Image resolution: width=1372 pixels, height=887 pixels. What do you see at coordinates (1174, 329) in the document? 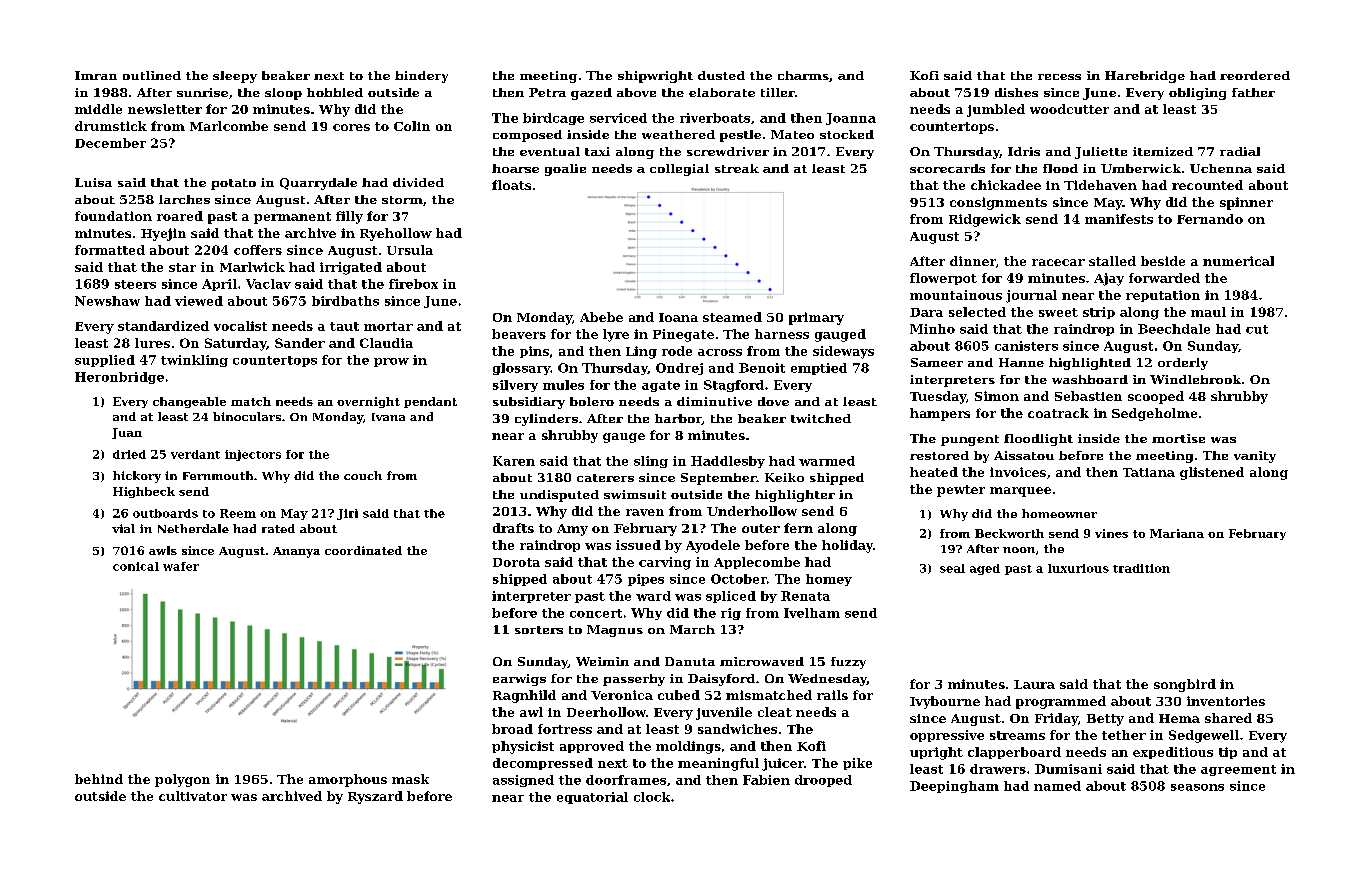
I see `Beechdale` at bounding box center [1174, 329].
